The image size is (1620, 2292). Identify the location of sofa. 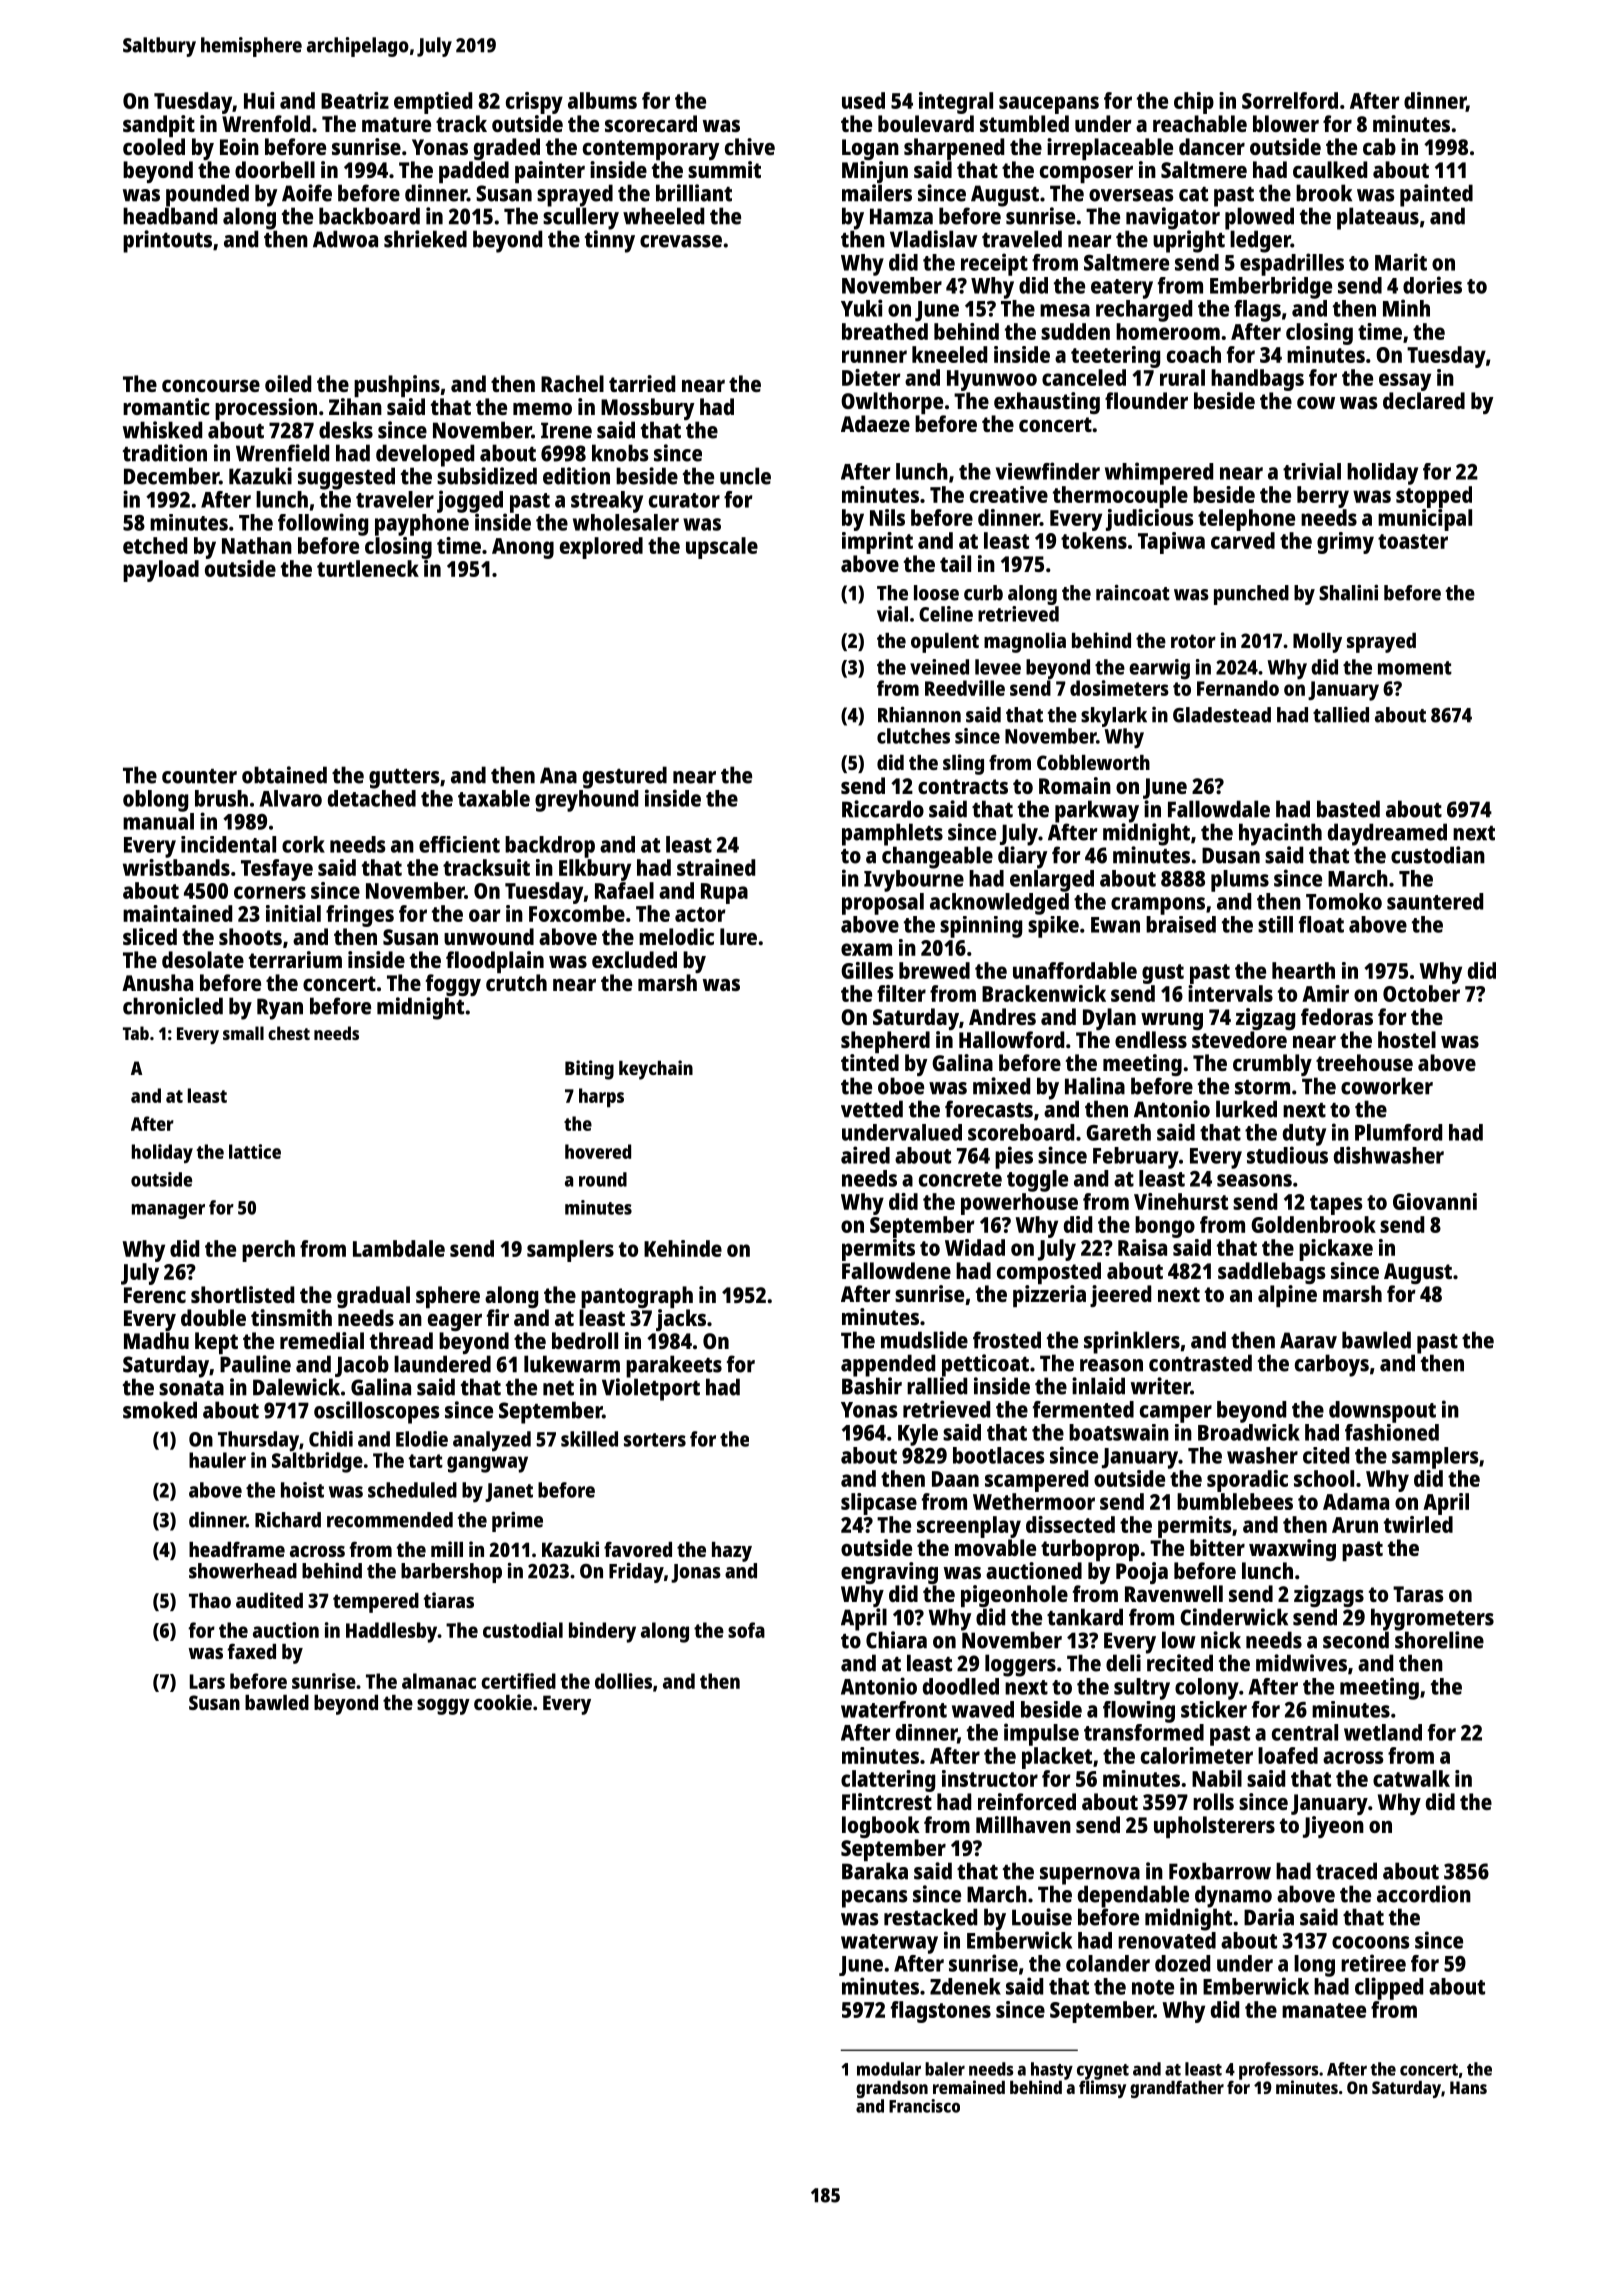
(746, 1630).
